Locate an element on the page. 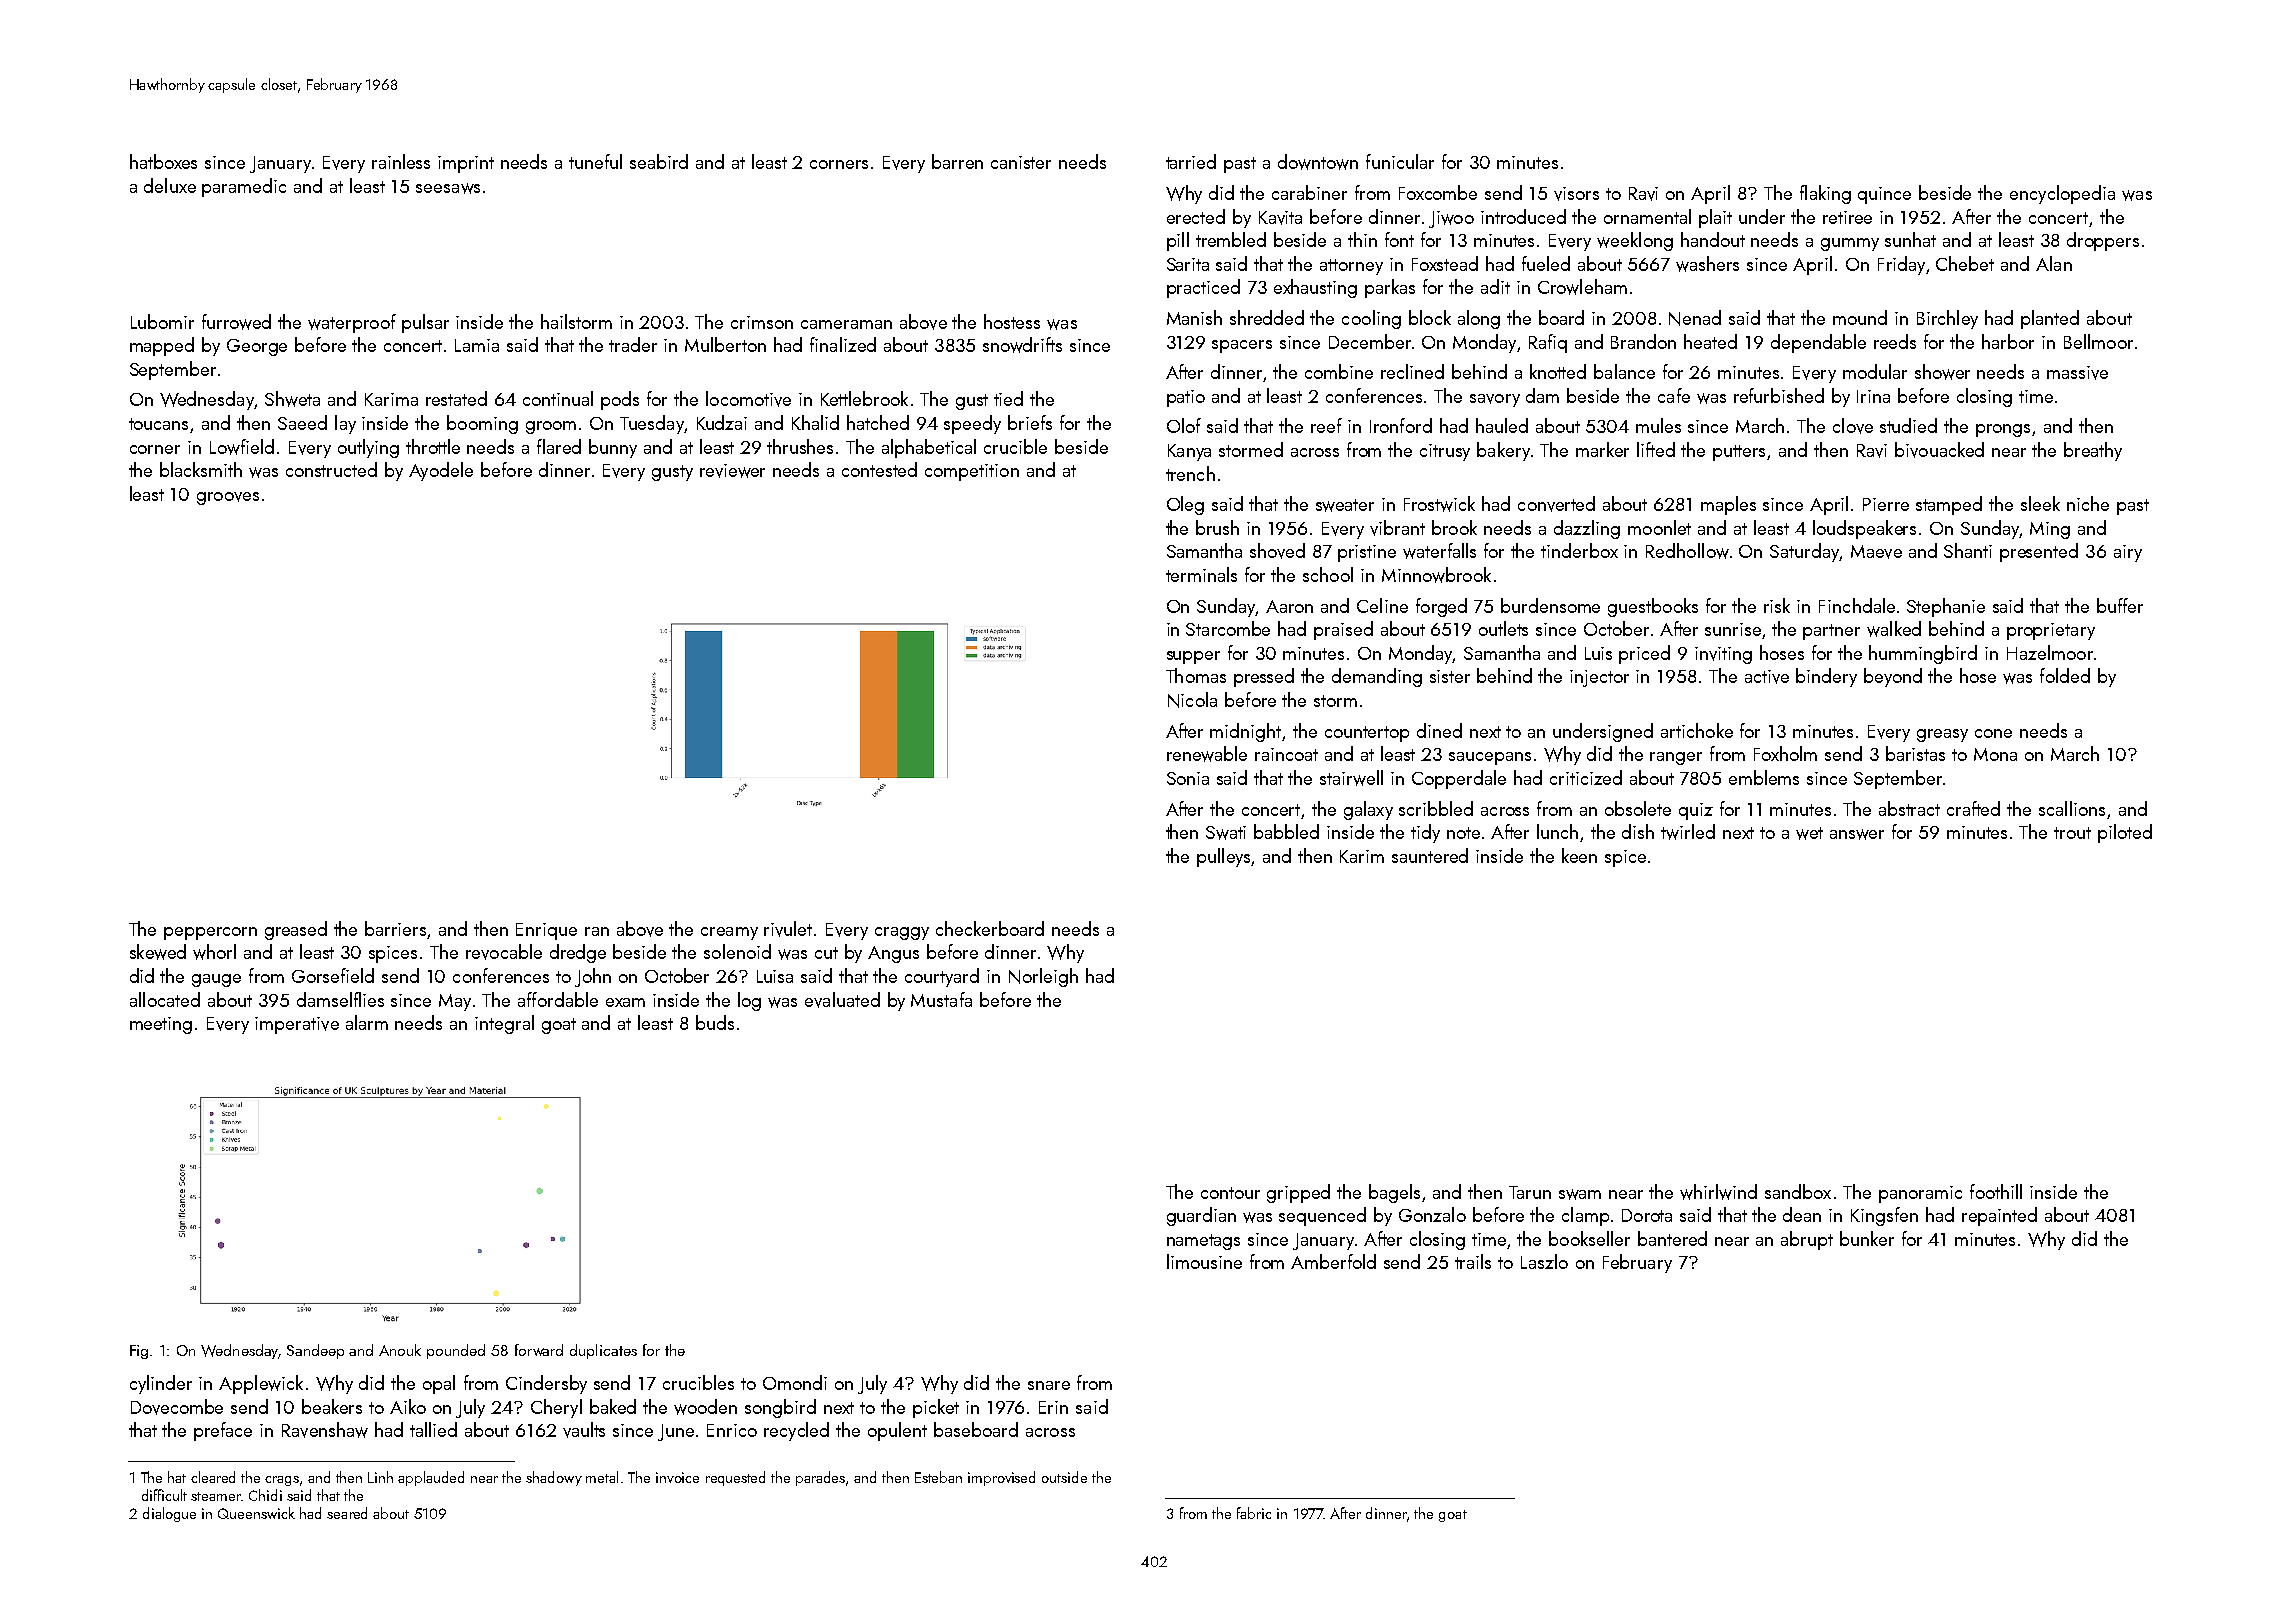 The height and width of the page is (1614, 2282). reviewer is located at coordinates (732, 471).
